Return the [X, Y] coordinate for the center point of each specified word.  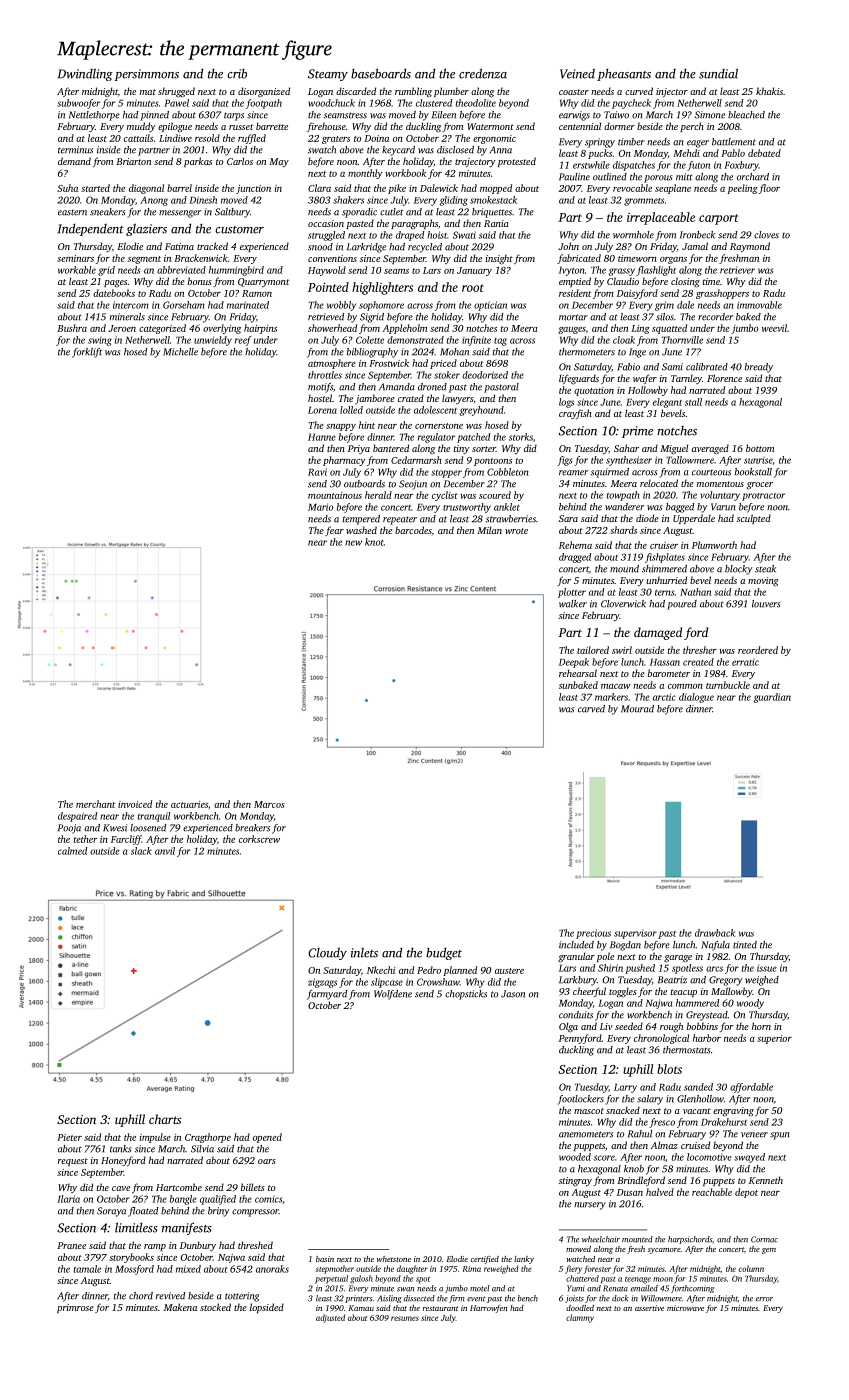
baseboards [381, 73]
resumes [405, 1318]
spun [780, 1136]
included [576, 945]
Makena [180, 1307]
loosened [148, 828]
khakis [769, 91]
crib [237, 74]
